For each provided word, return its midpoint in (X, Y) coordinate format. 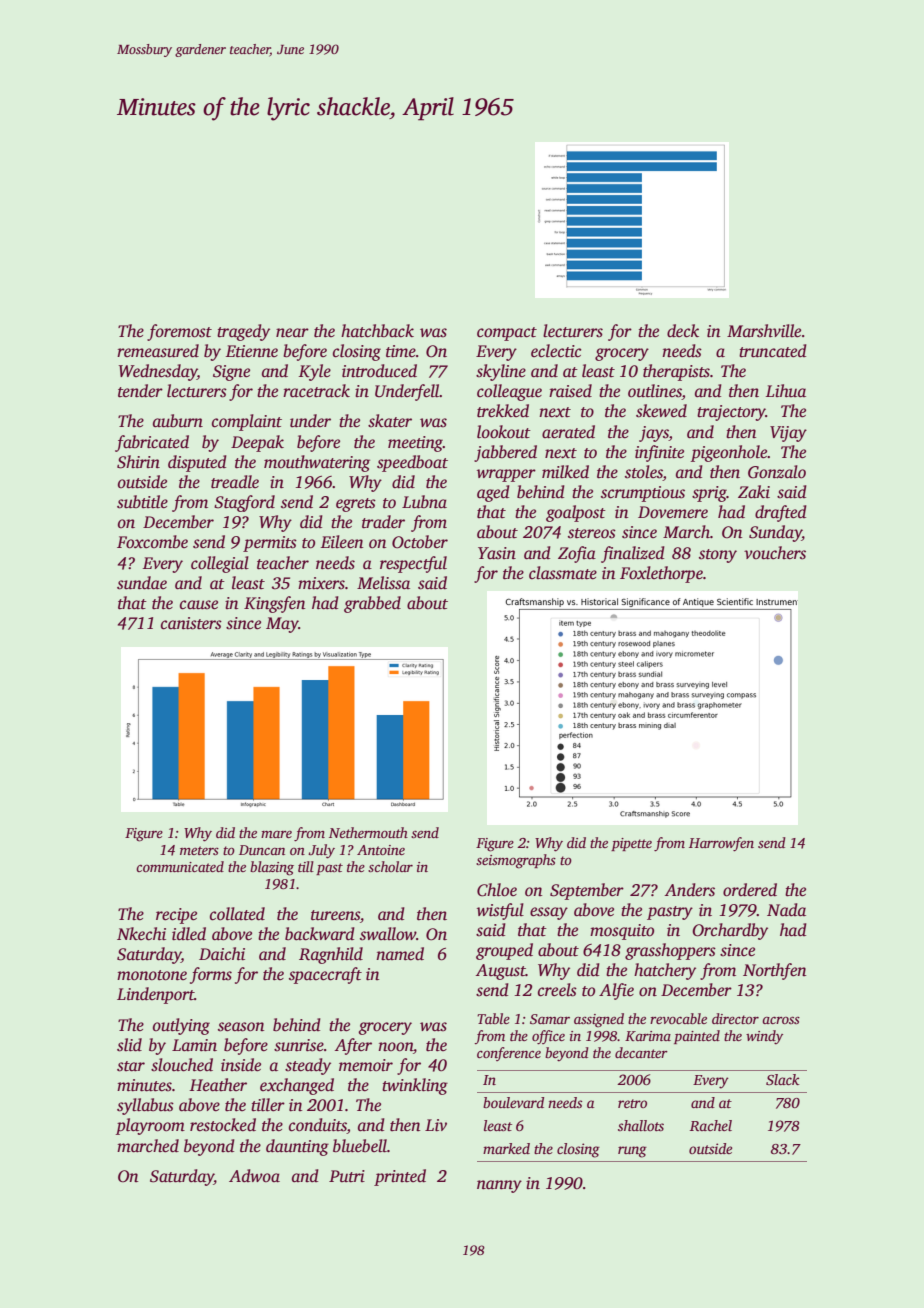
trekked (503, 411)
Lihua (786, 390)
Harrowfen (721, 844)
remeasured (158, 351)
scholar (390, 866)
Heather (218, 1084)
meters (199, 850)
